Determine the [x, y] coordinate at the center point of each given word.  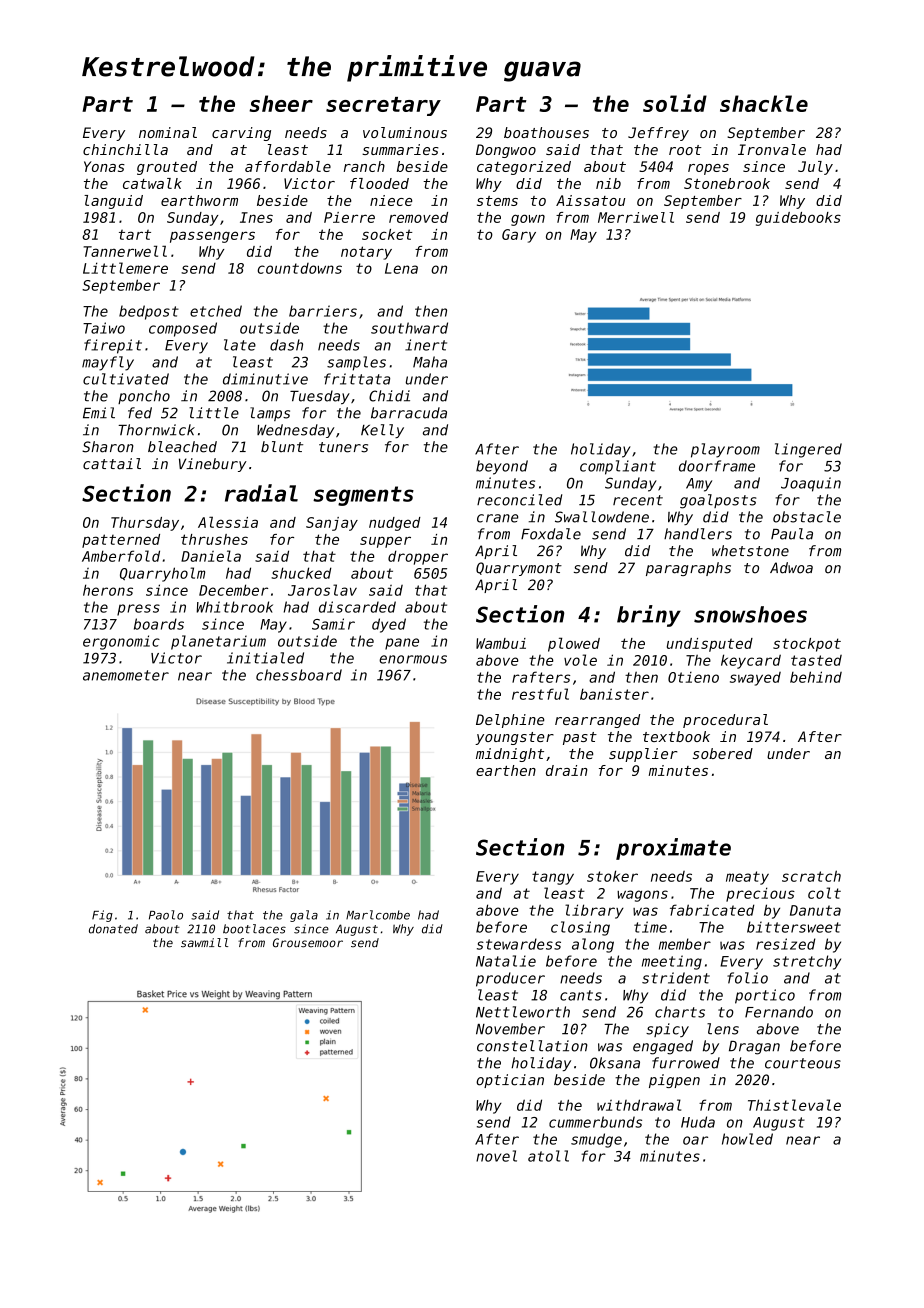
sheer [281, 103]
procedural [725, 721]
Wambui [501, 643]
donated [113, 929]
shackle [764, 103]
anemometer [126, 675]
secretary [383, 106]
